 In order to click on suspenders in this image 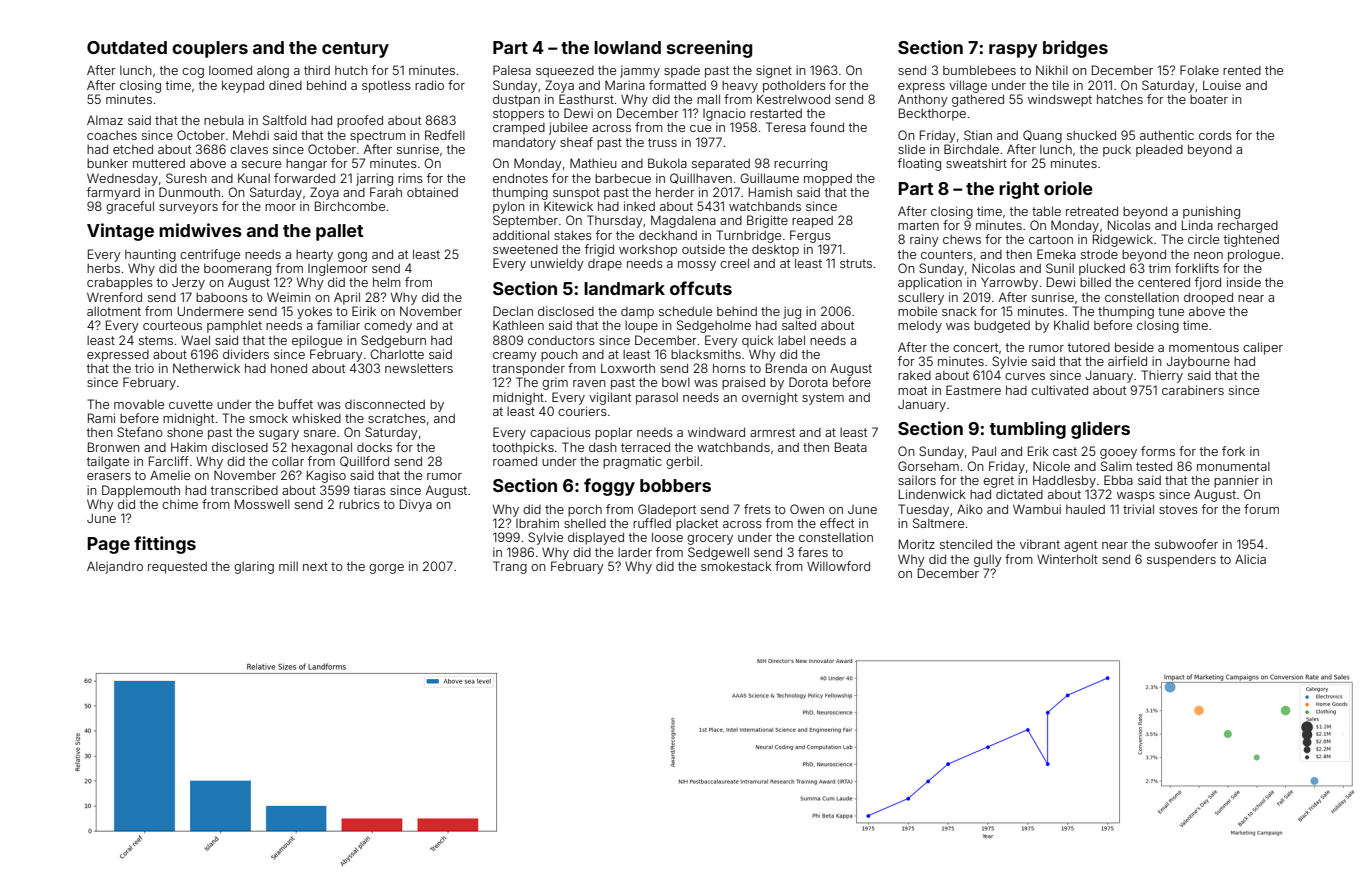, I will do `click(1181, 561)`.
